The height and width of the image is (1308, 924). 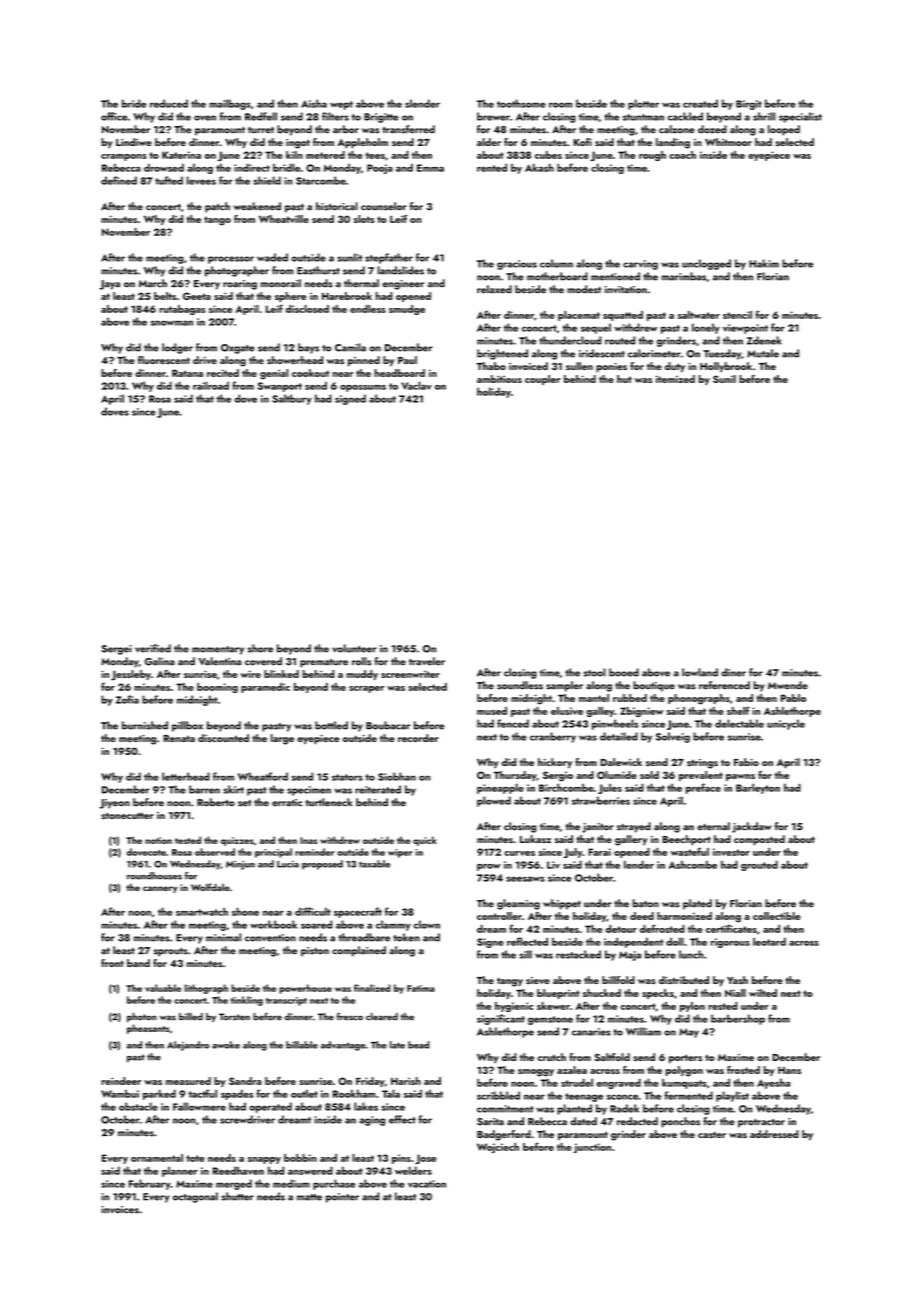 I want to click on strudel, so click(x=577, y=1082).
